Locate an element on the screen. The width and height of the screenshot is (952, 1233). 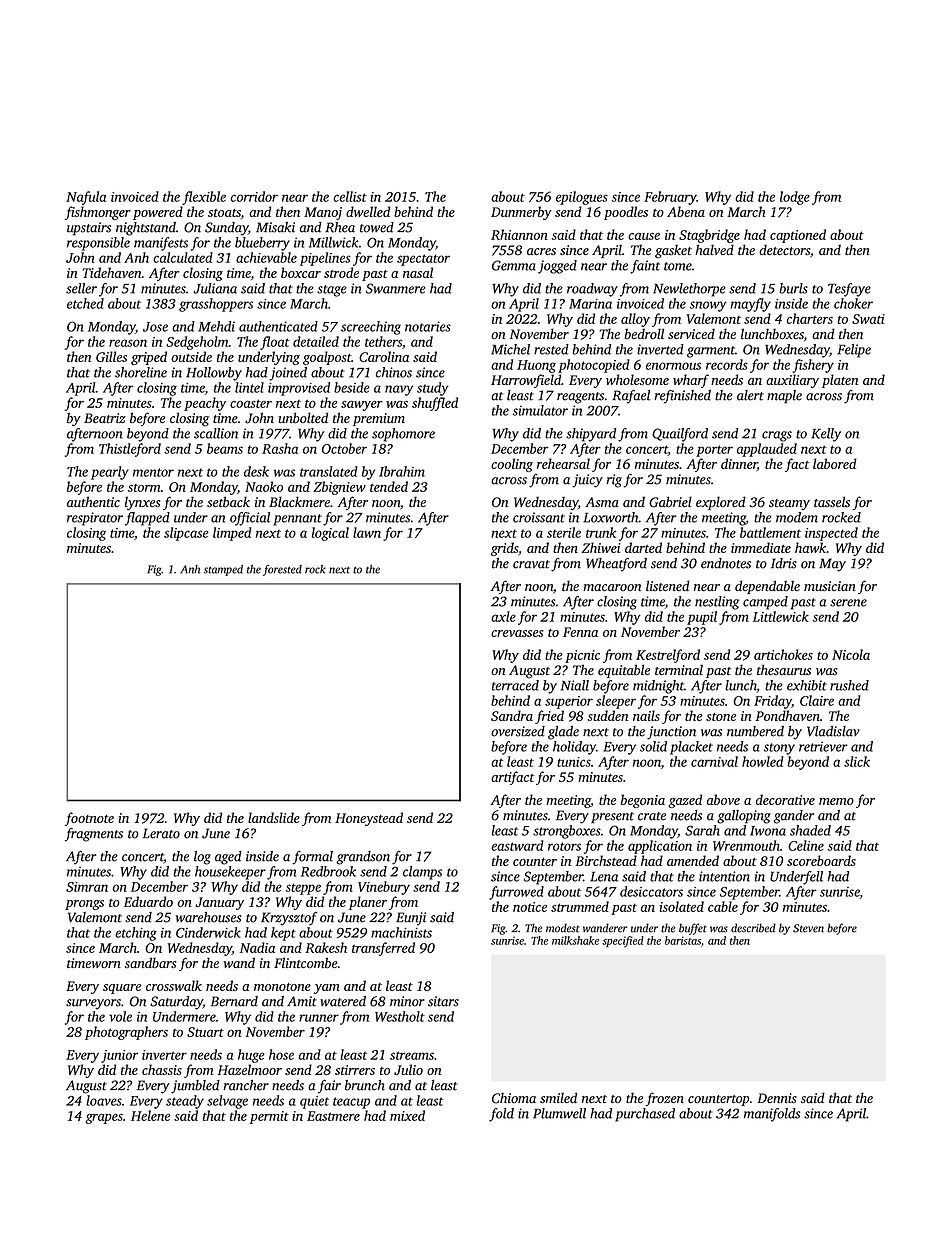
study is located at coordinates (432, 389).
